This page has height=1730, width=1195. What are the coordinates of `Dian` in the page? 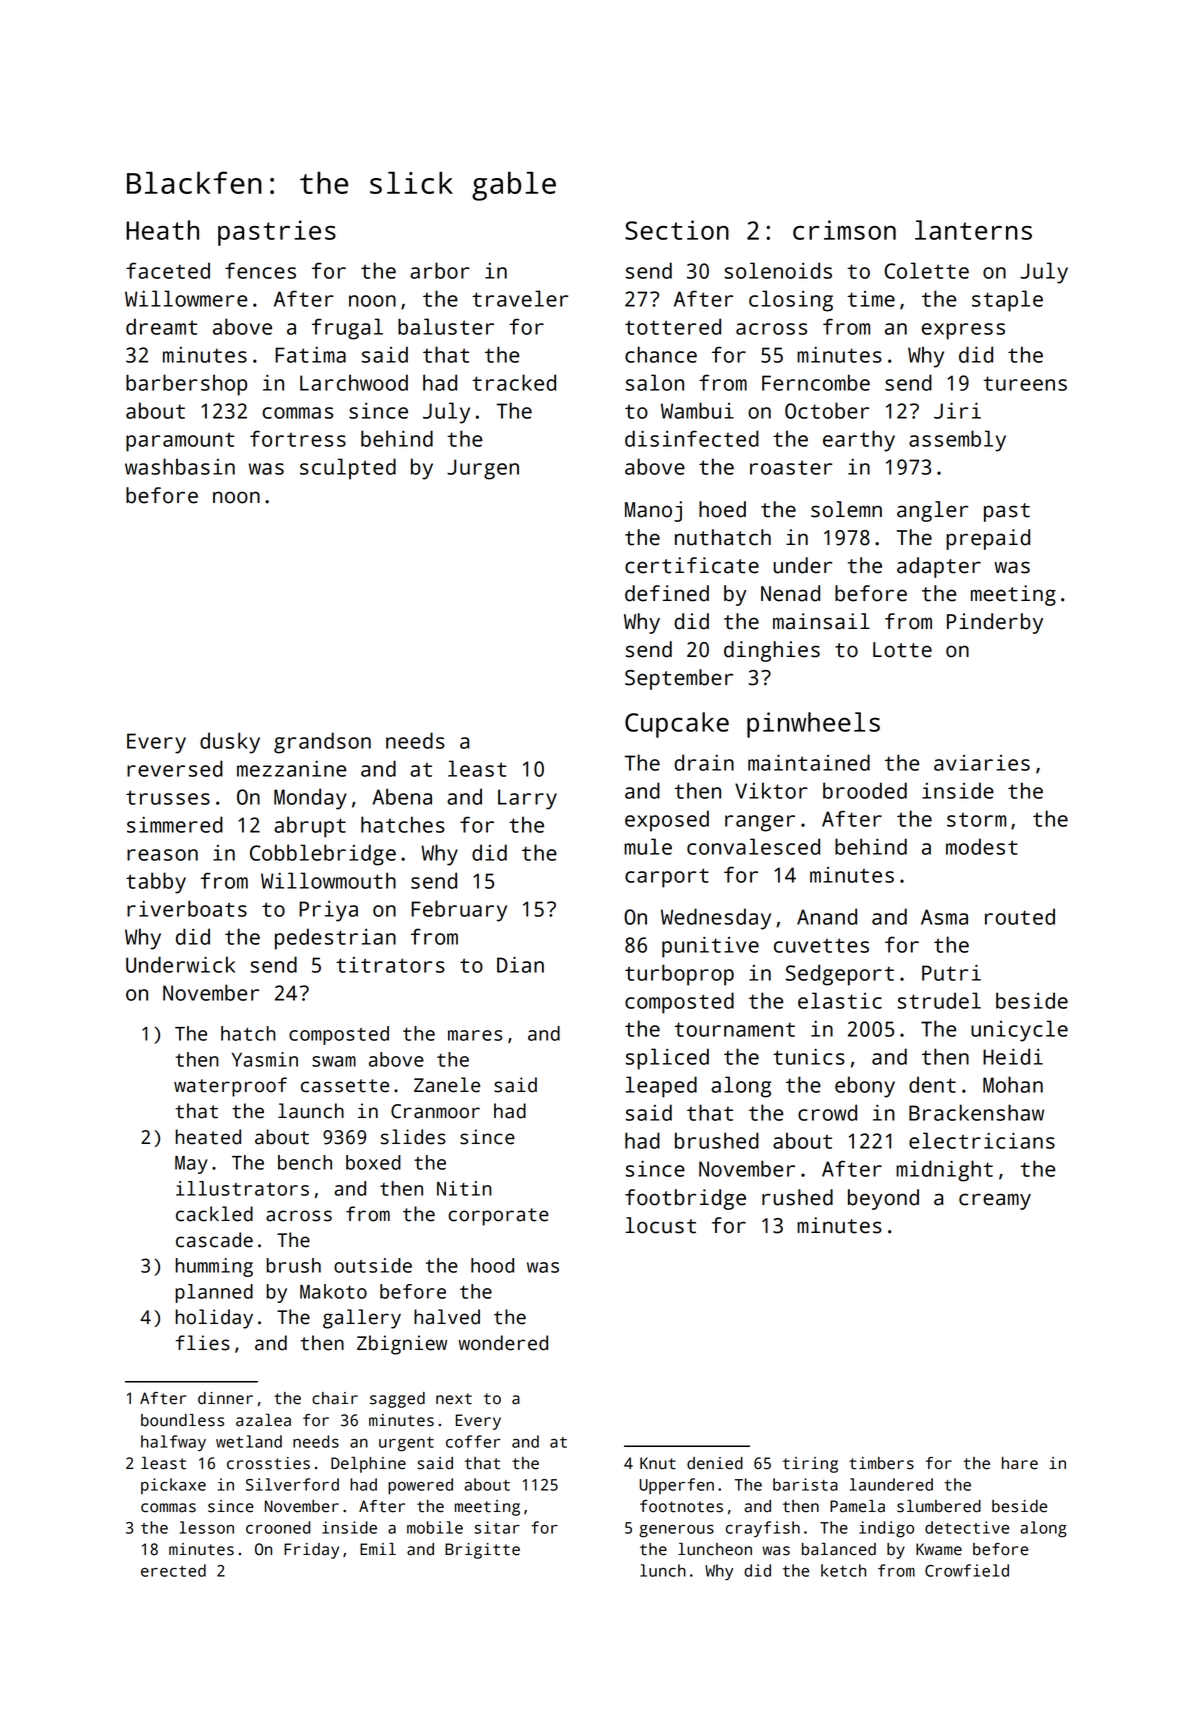 It's located at (520, 964).
